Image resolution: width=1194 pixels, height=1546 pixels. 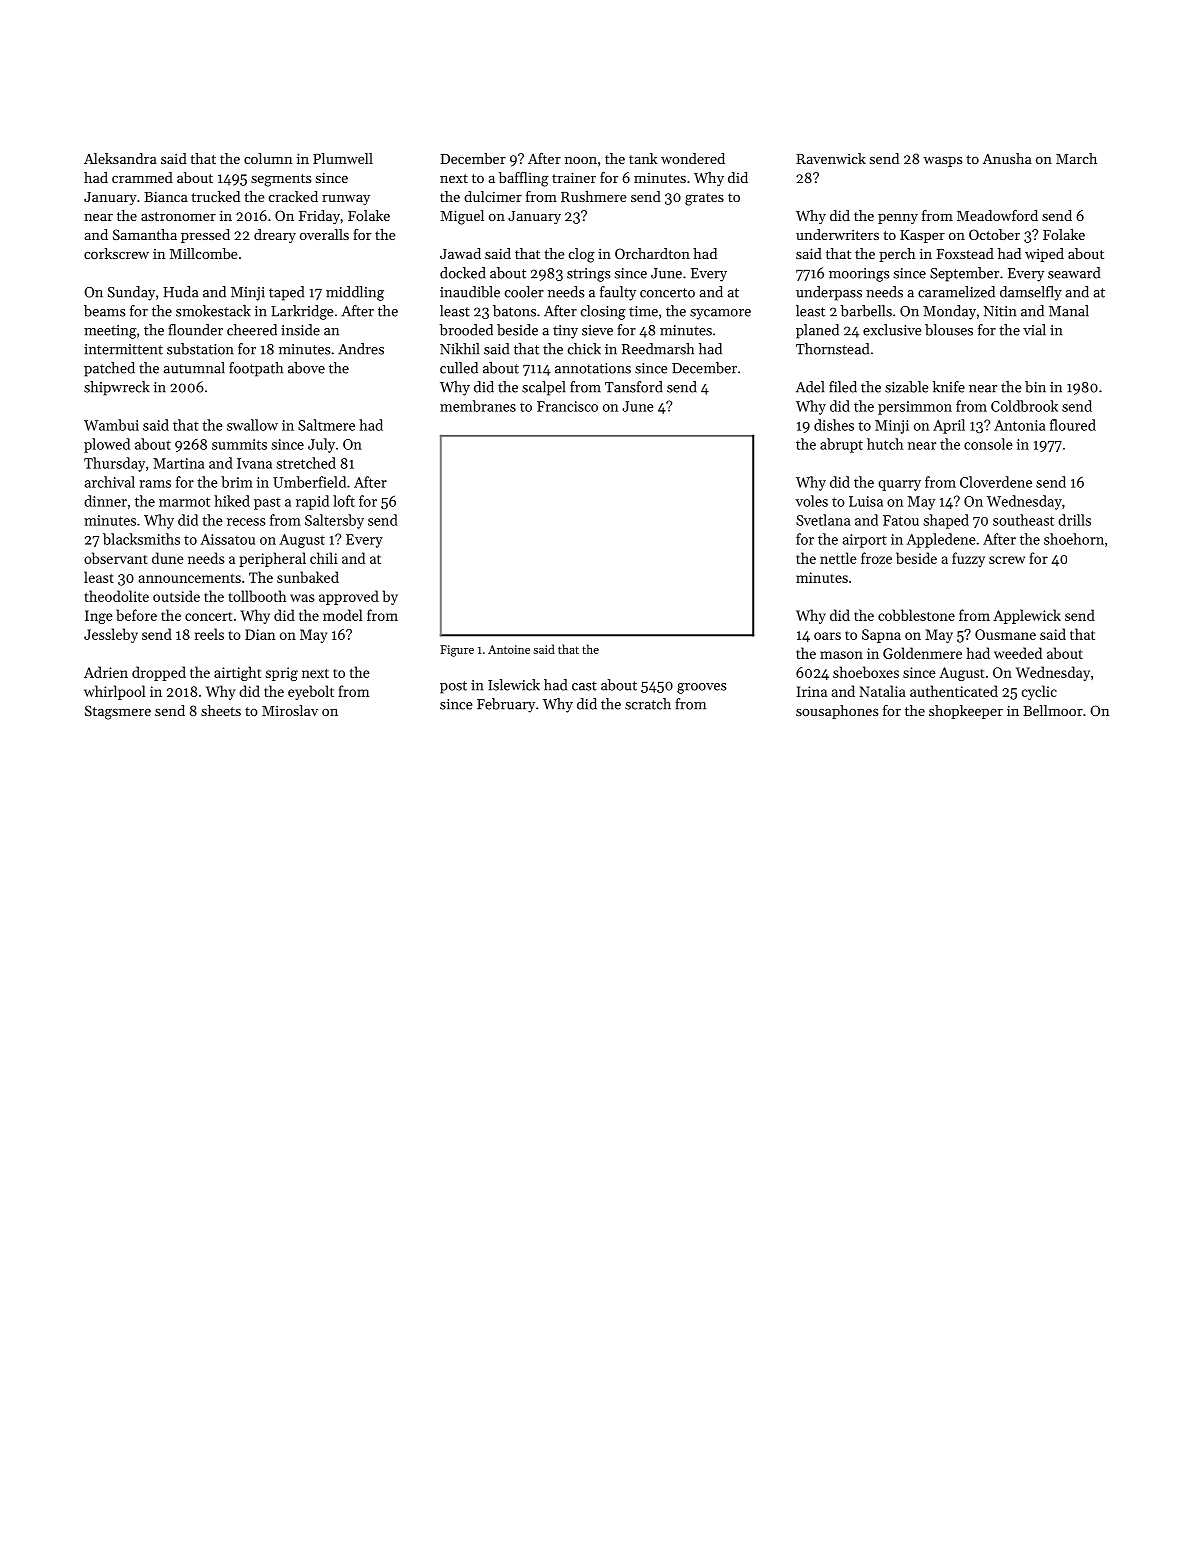 What do you see at coordinates (1074, 520) in the page?
I see `drills` at bounding box center [1074, 520].
